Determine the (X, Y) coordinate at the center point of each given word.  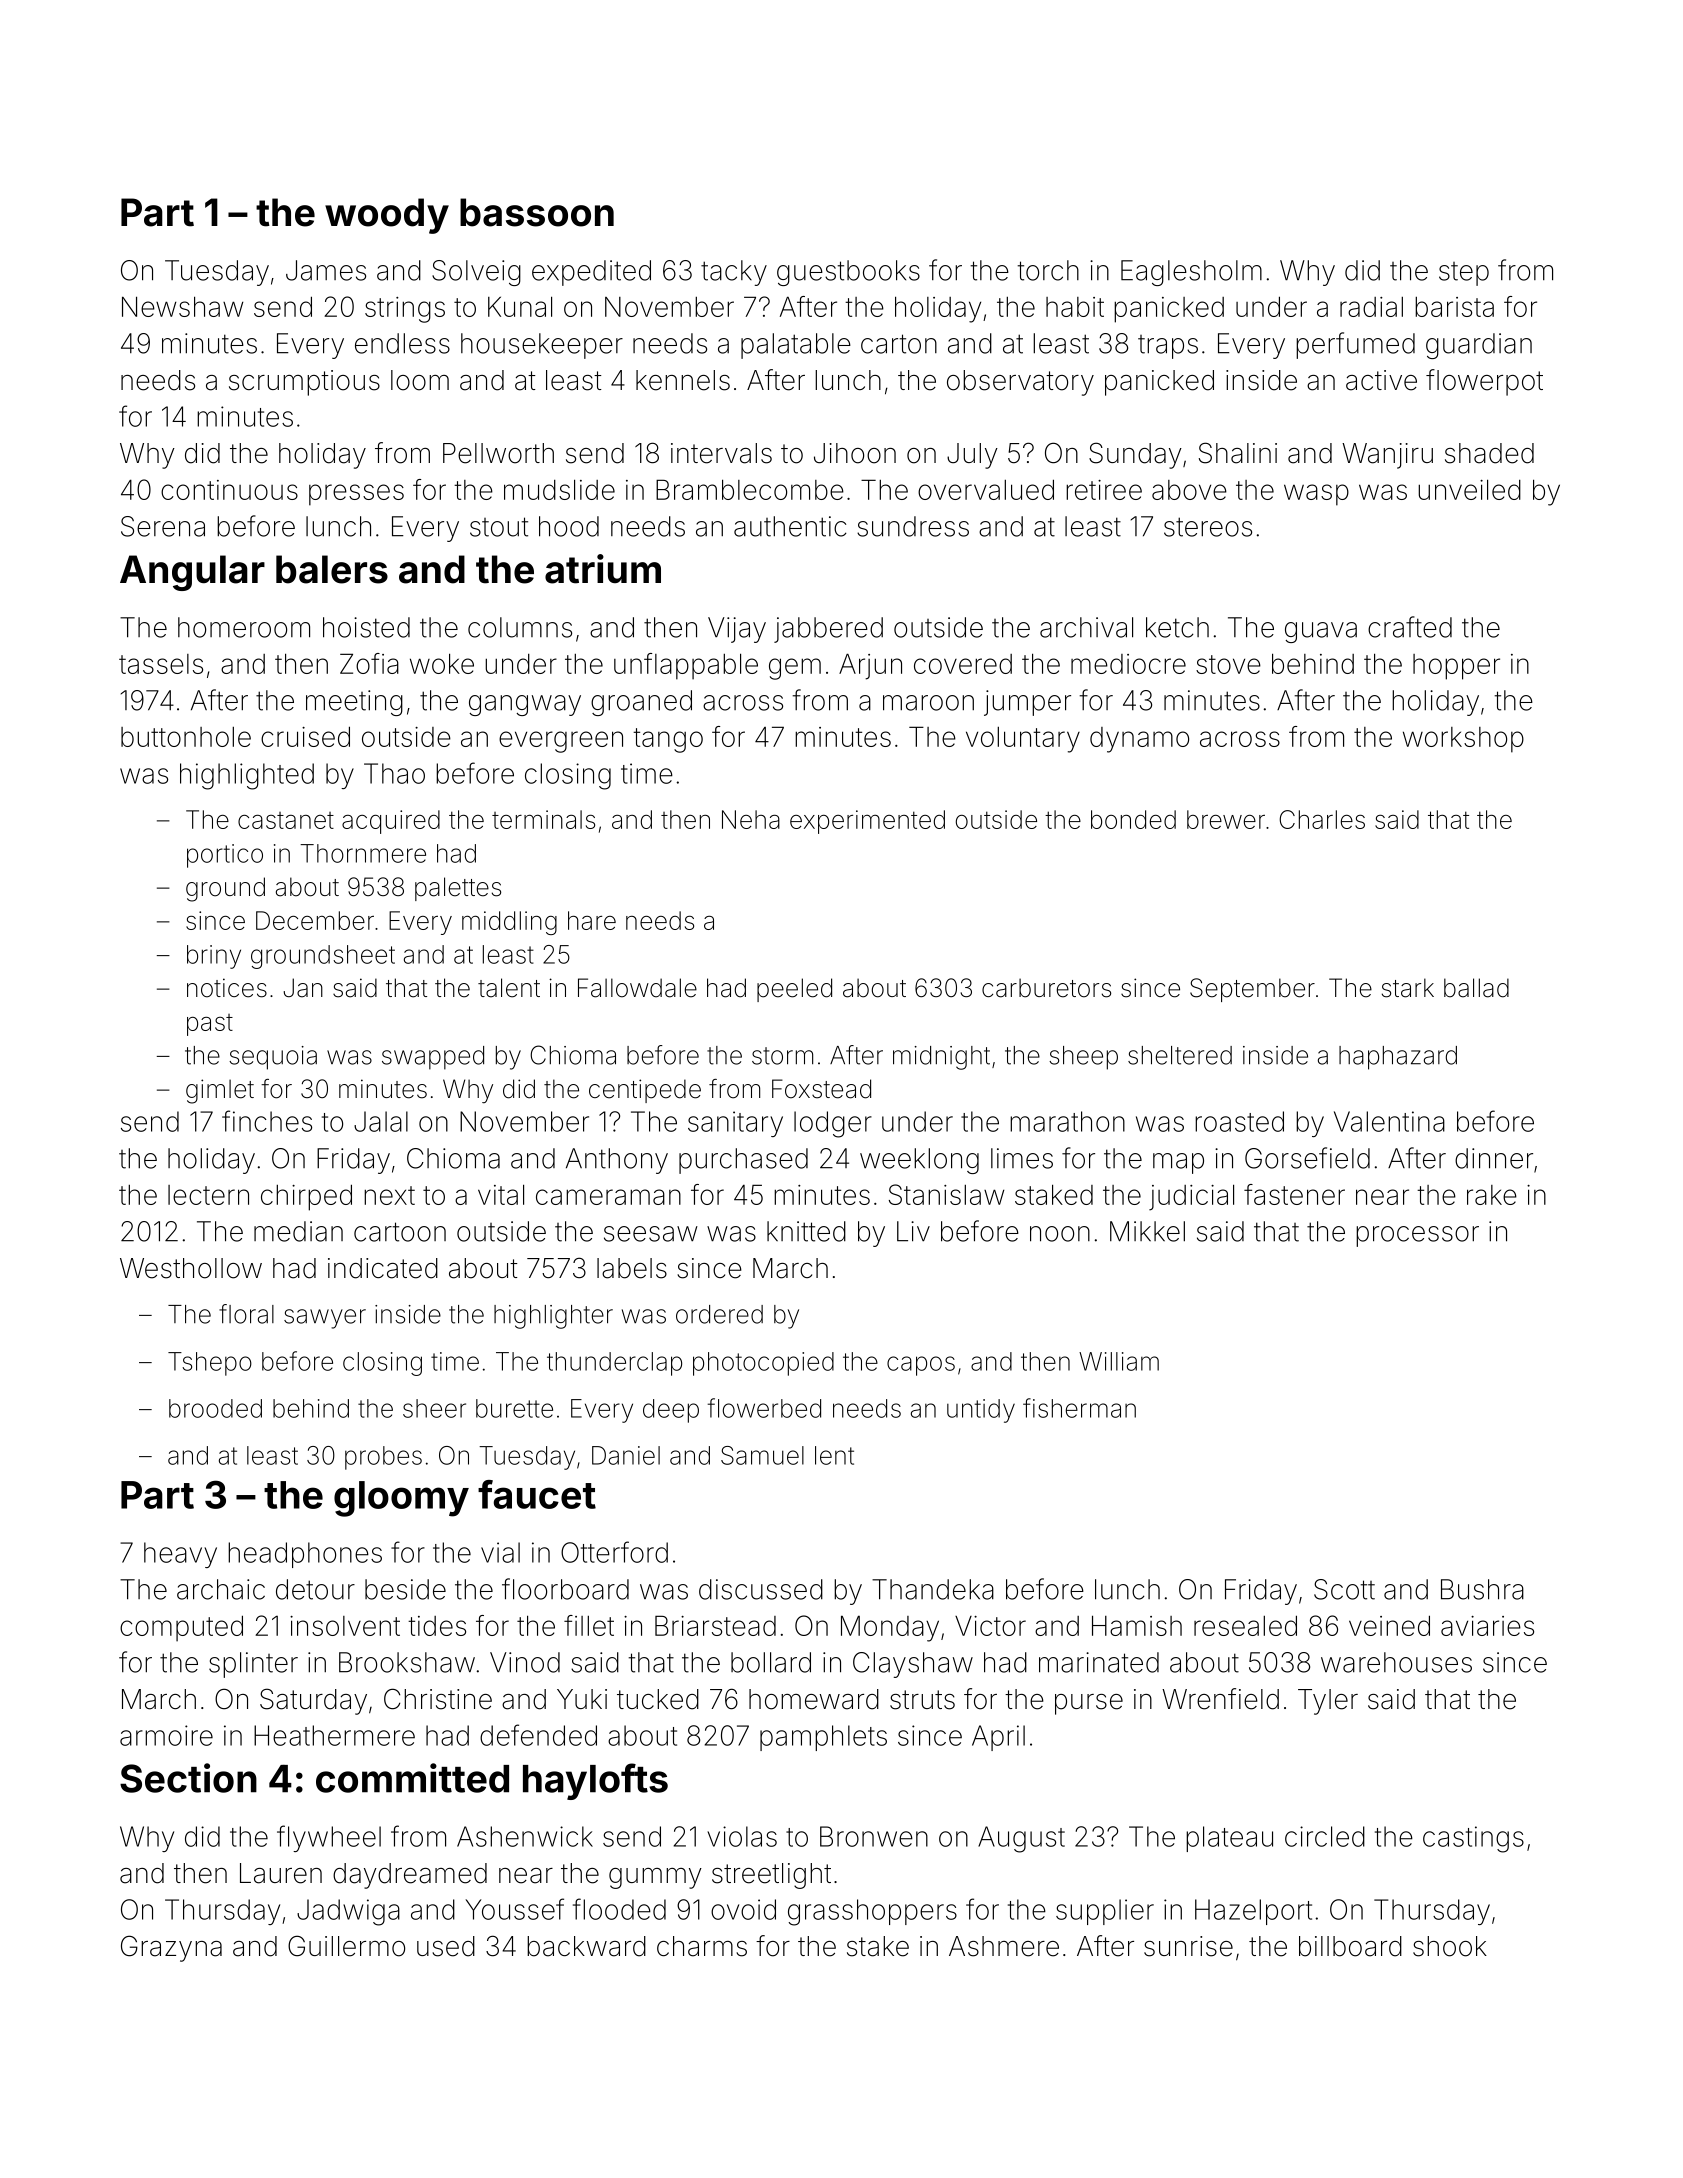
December (315, 920)
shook (1450, 1946)
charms (702, 1946)
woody (387, 216)
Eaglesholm (1191, 273)
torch (1048, 270)
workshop (1463, 740)
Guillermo (346, 1946)
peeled (794, 990)
